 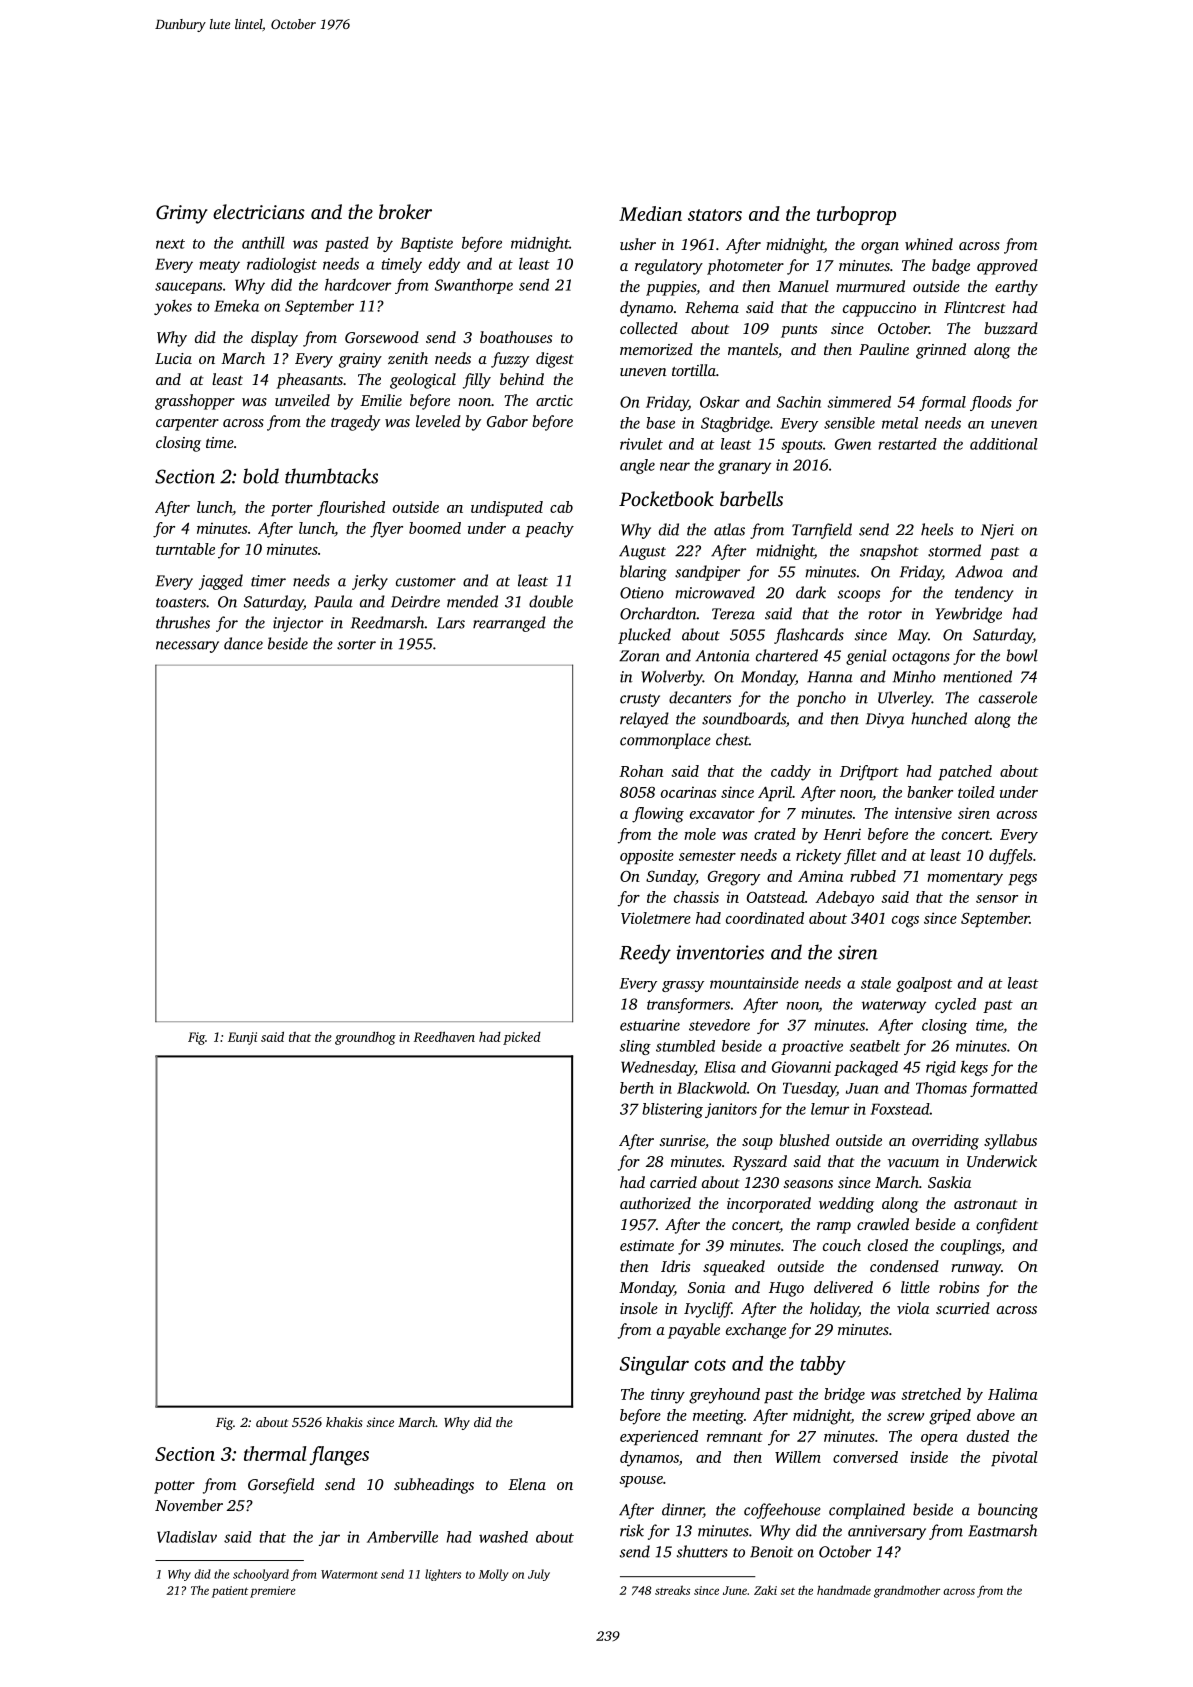 I want to click on duffels, so click(x=1011, y=857).
